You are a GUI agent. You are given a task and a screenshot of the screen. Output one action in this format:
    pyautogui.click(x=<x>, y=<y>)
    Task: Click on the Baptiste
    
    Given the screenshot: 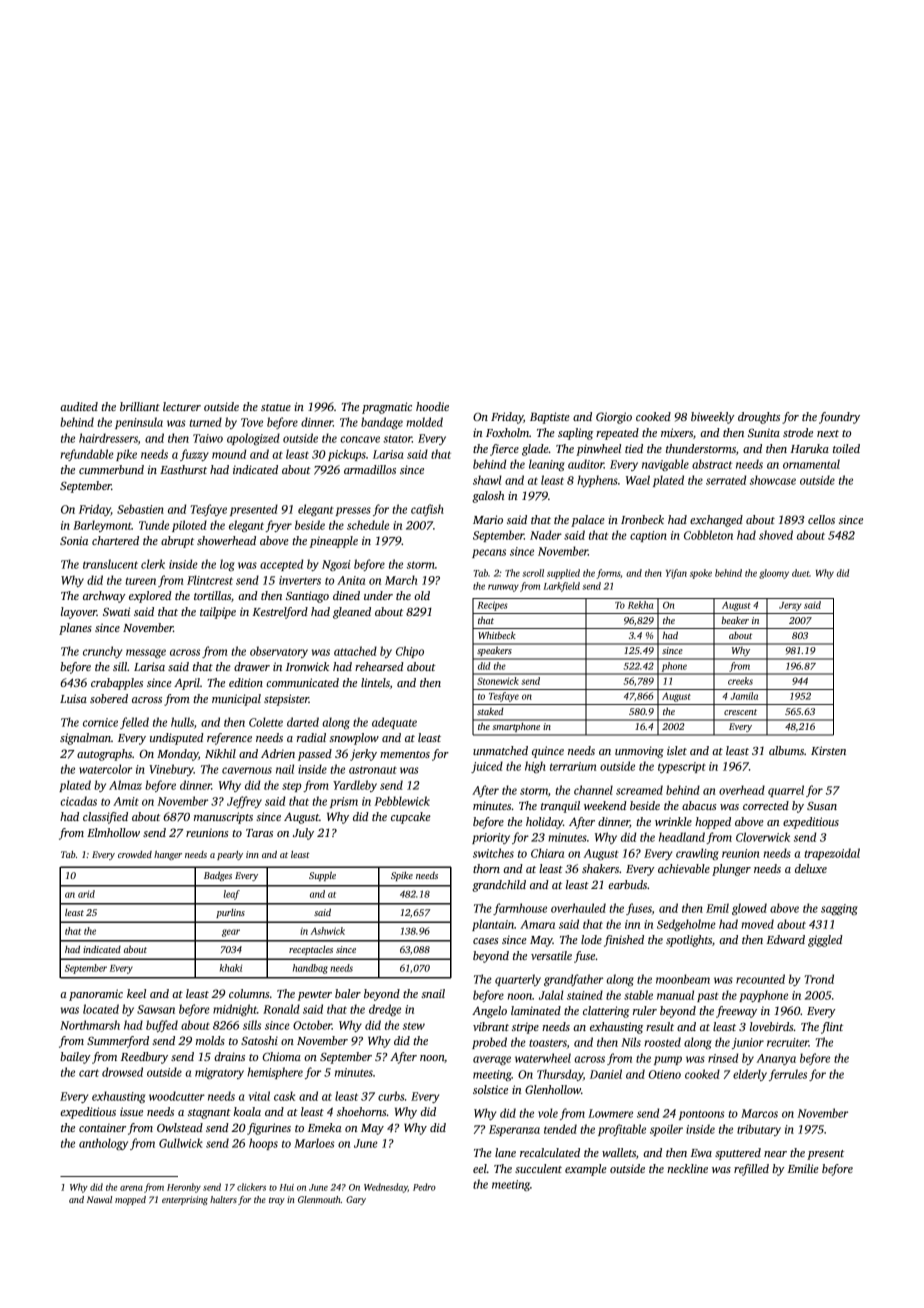 What is the action you would take?
    pyautogui.click(x=550, y=418)
